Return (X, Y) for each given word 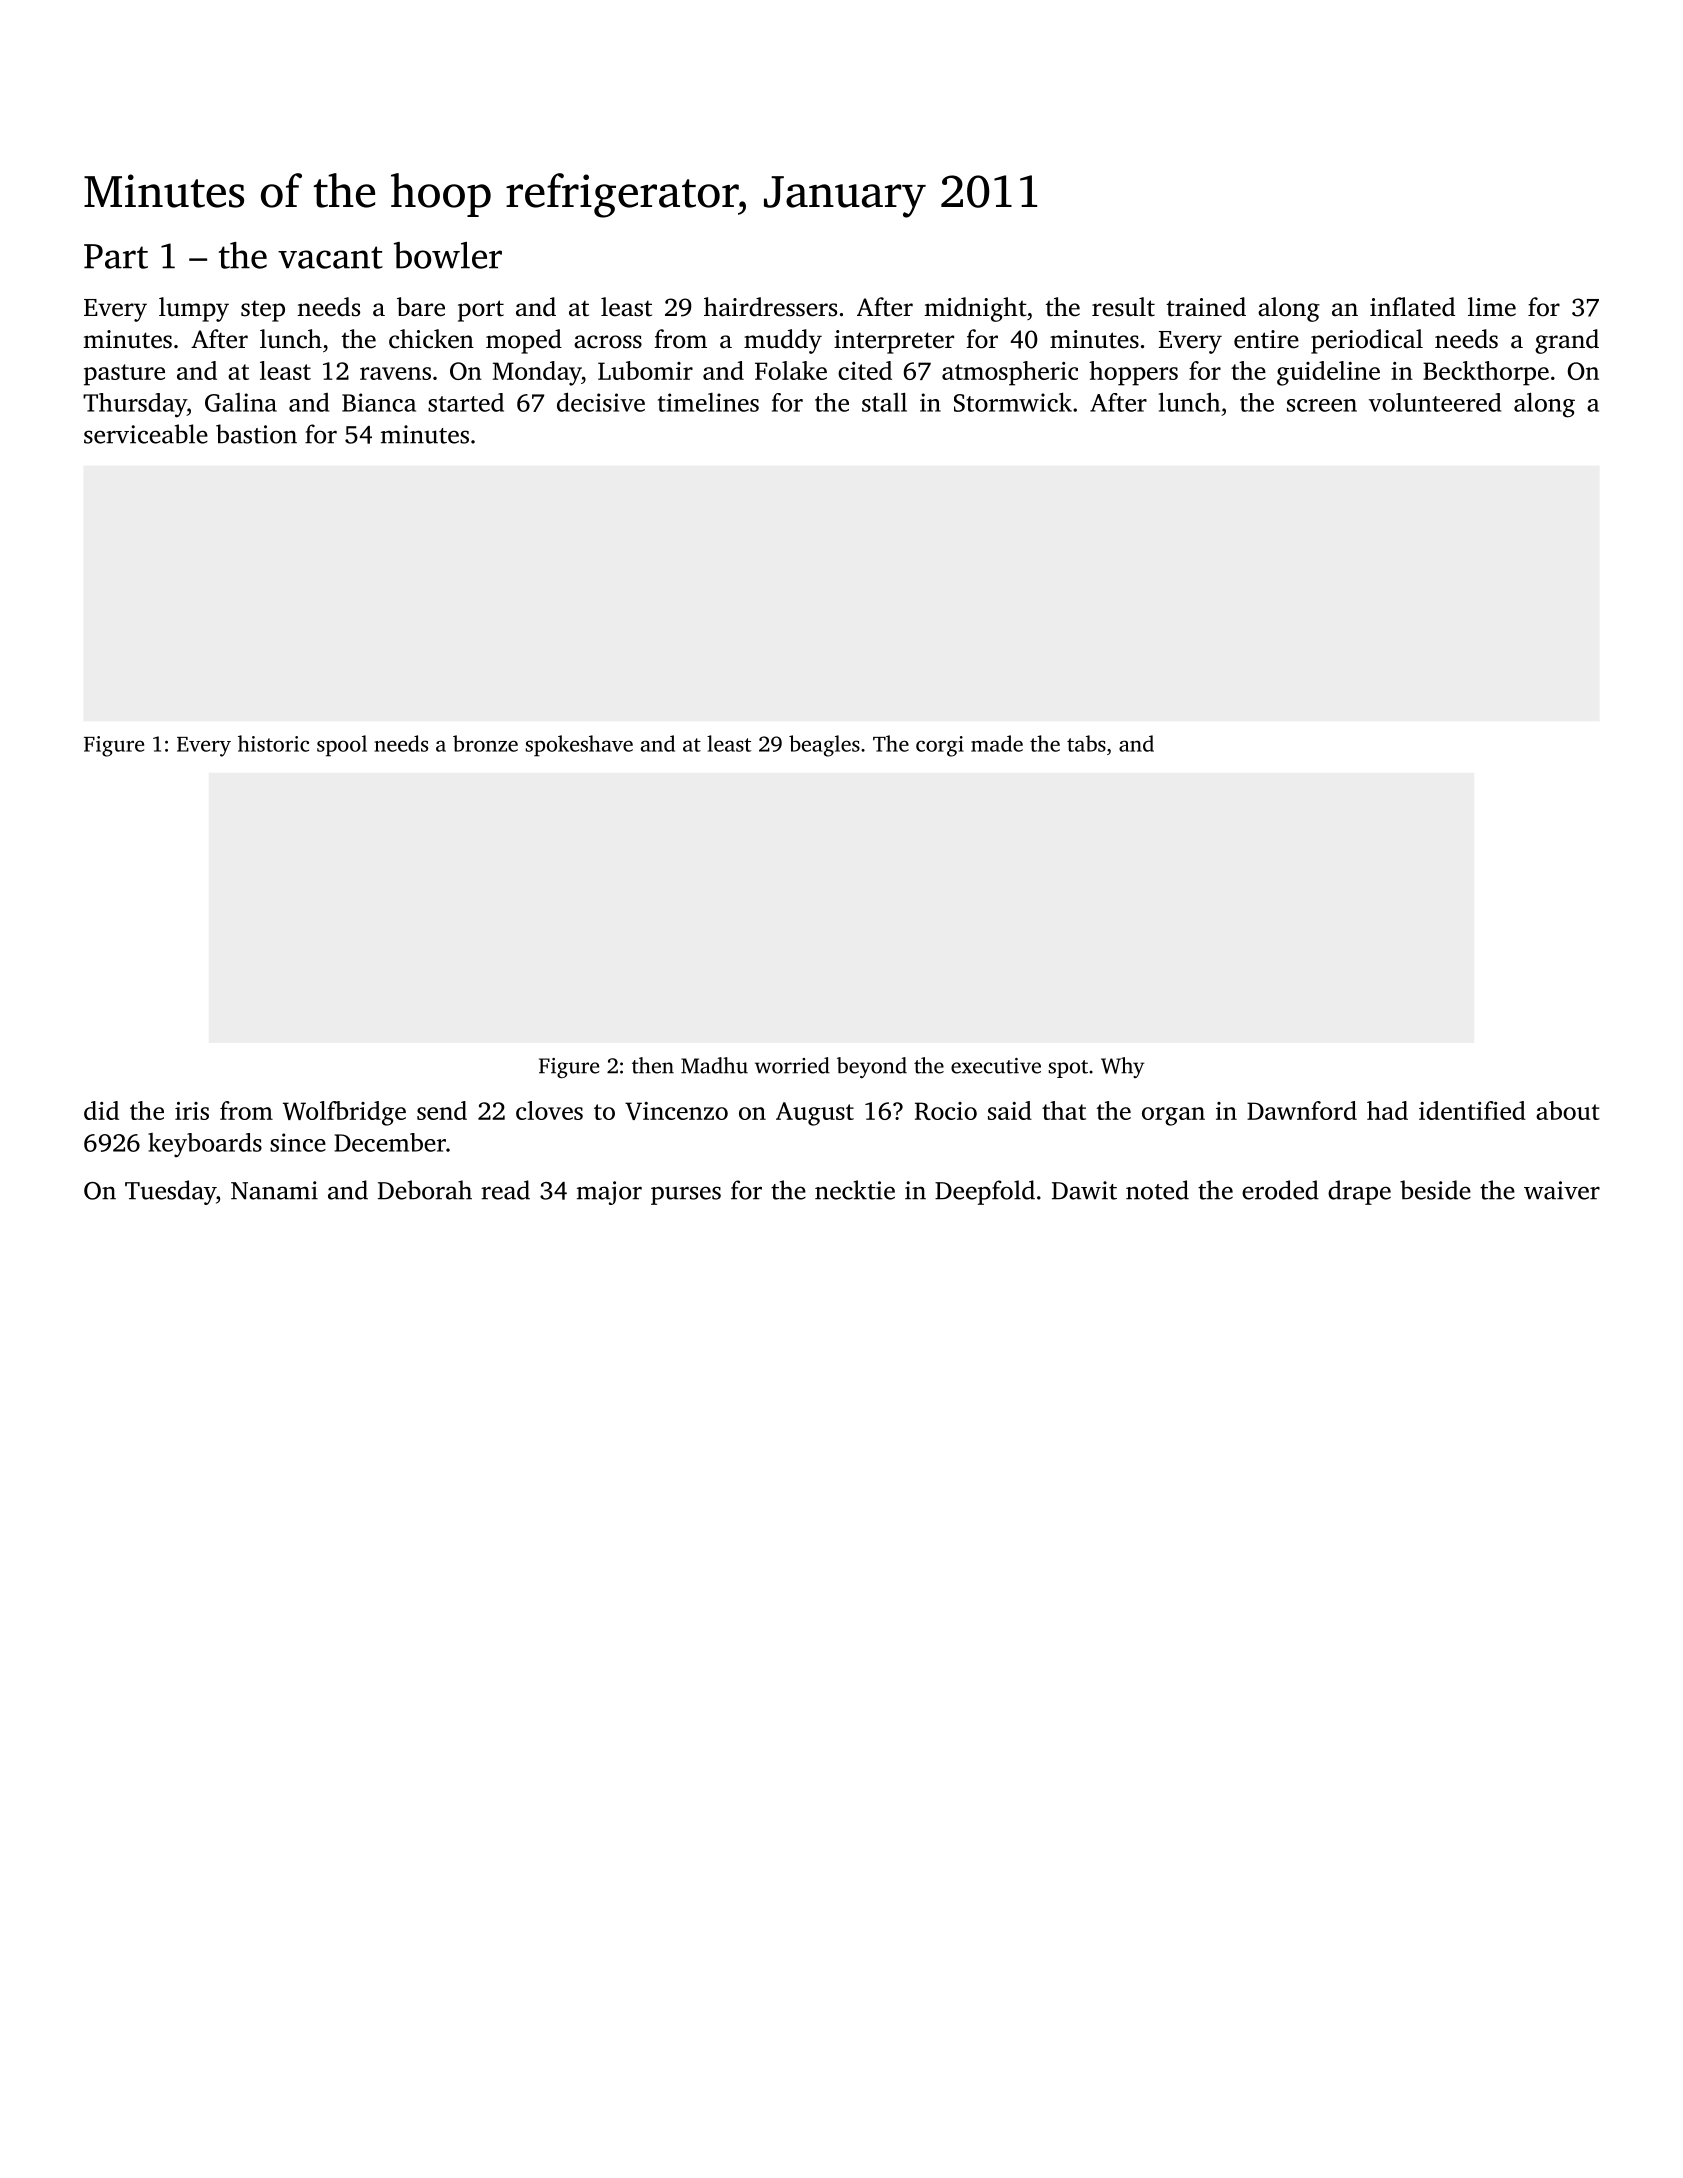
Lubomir (645, 370)
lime (1492, 307)
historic (273, 743)
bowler (448, 255)
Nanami (274, 1190)
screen (1322, 405)
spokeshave (579, 746)
